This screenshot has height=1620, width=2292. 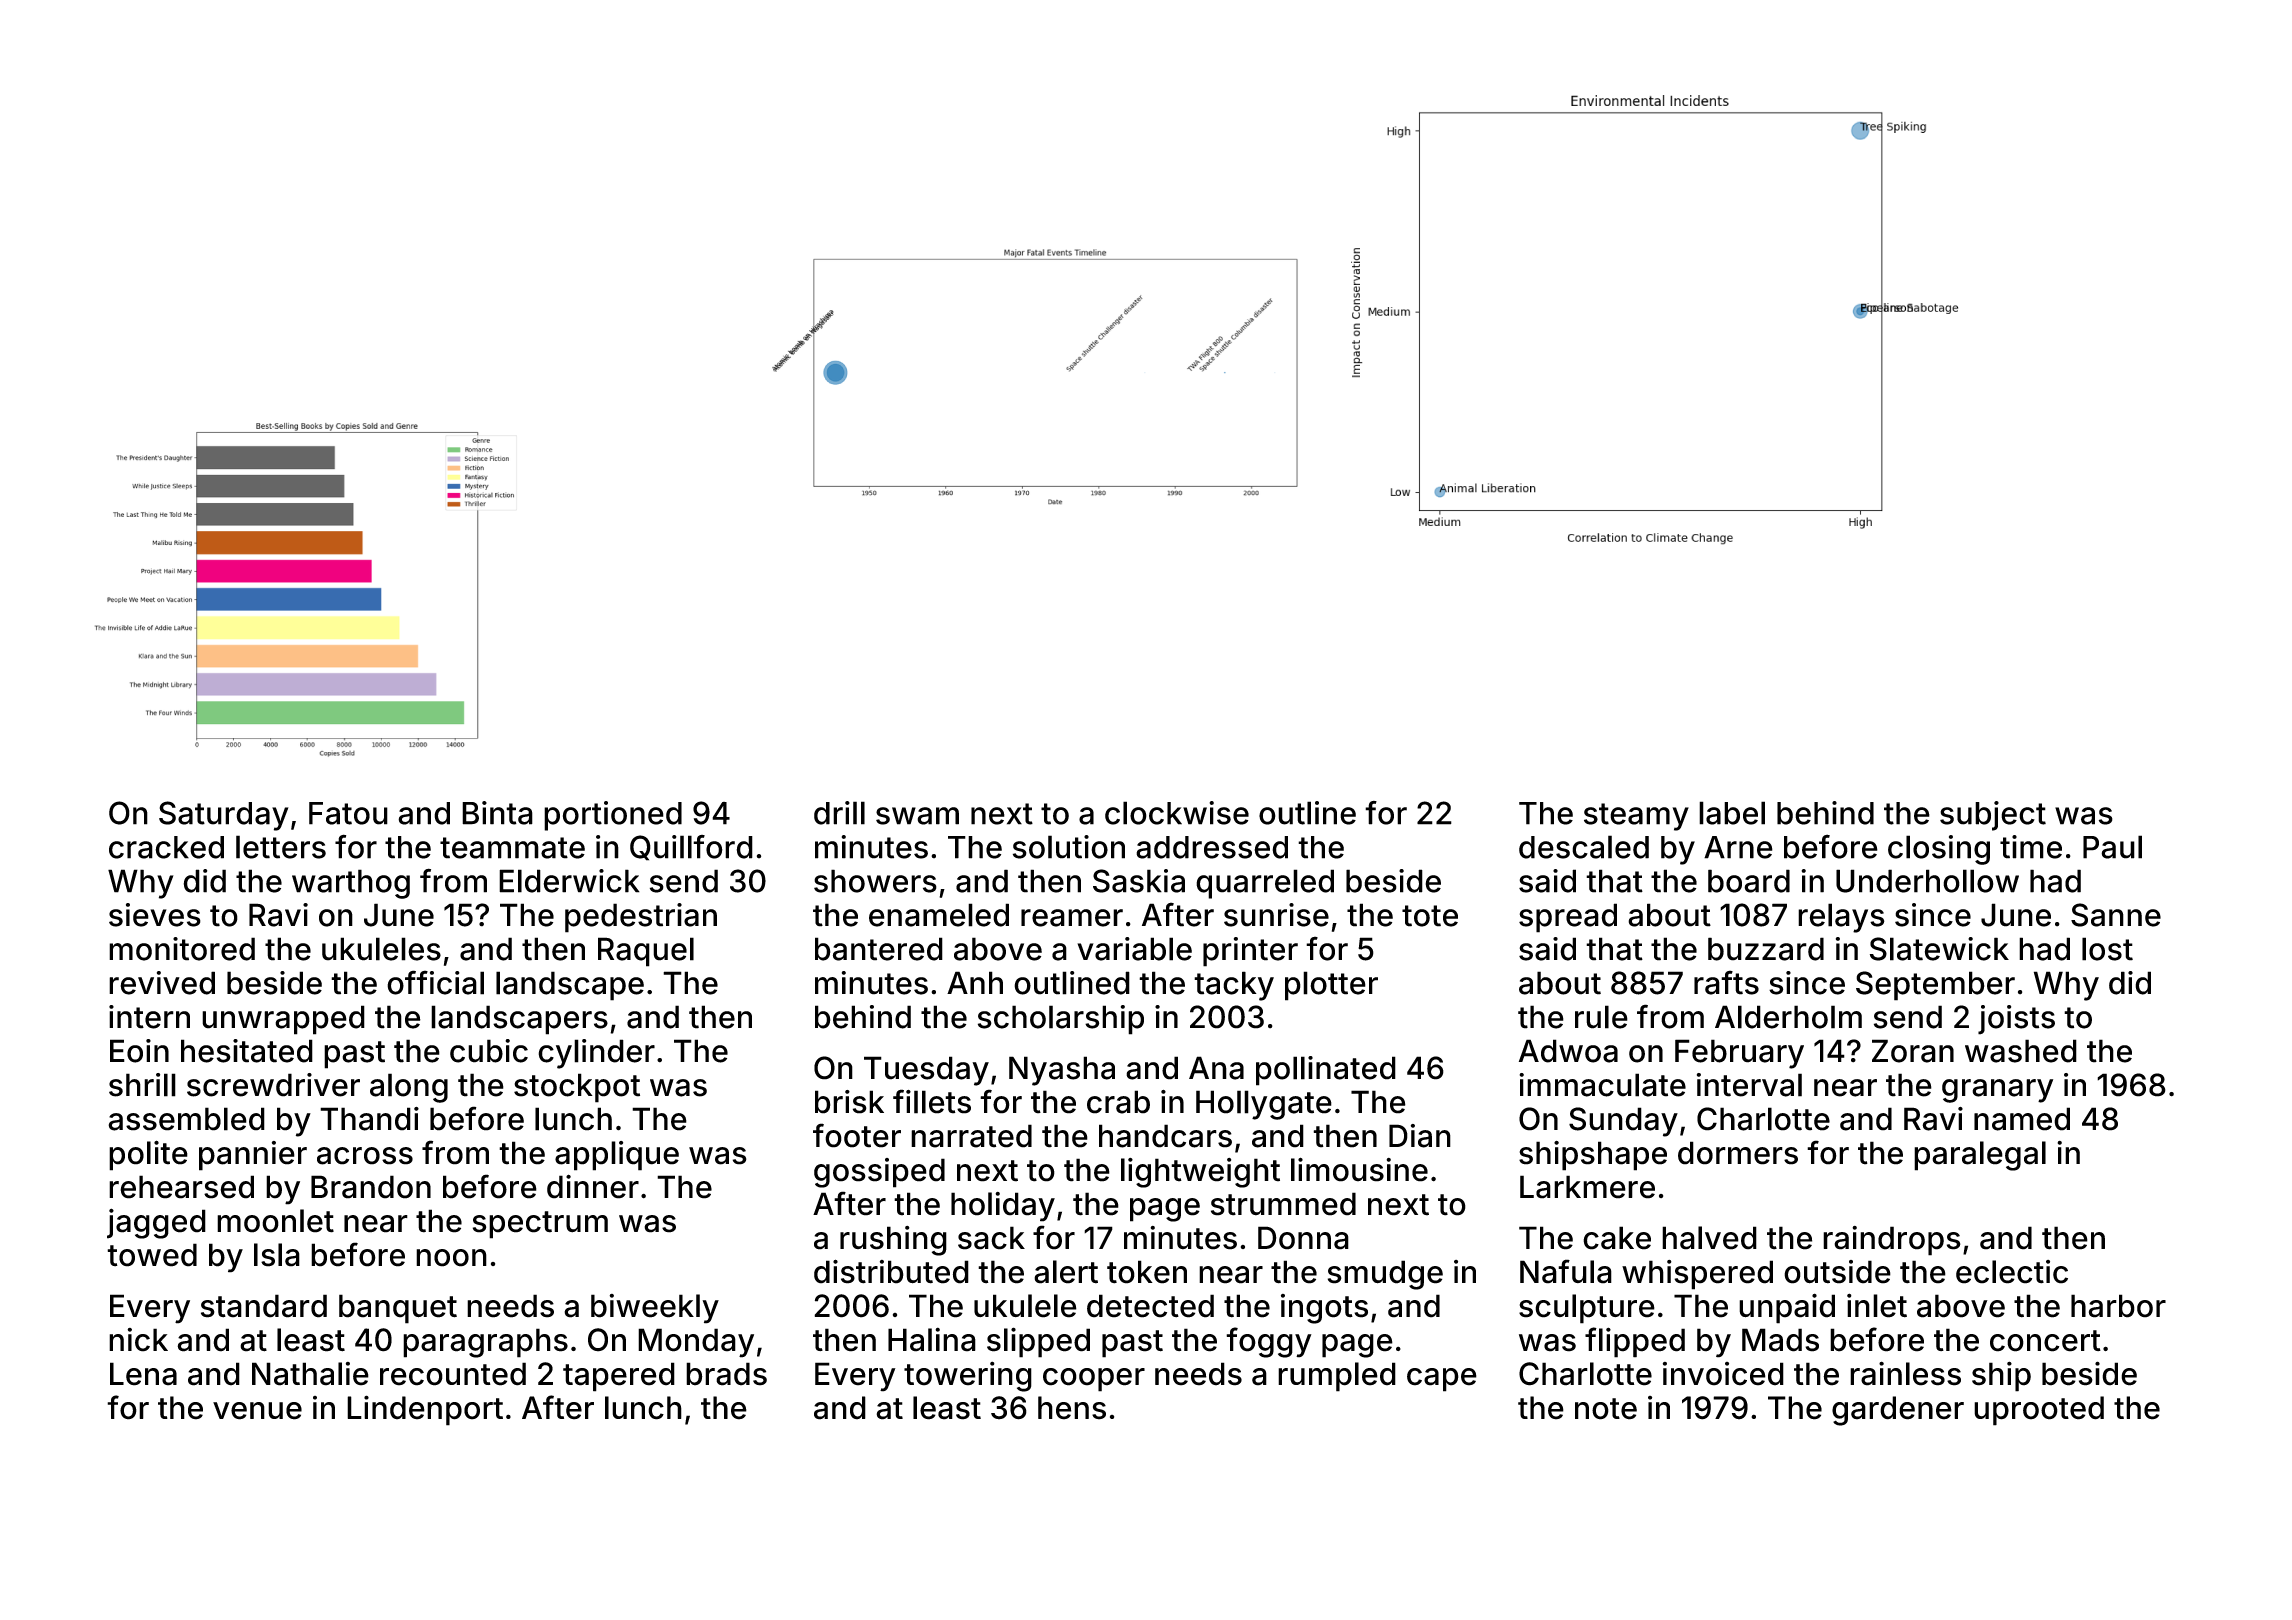 I want to click on Halina, so click(x=932, y=1339).
